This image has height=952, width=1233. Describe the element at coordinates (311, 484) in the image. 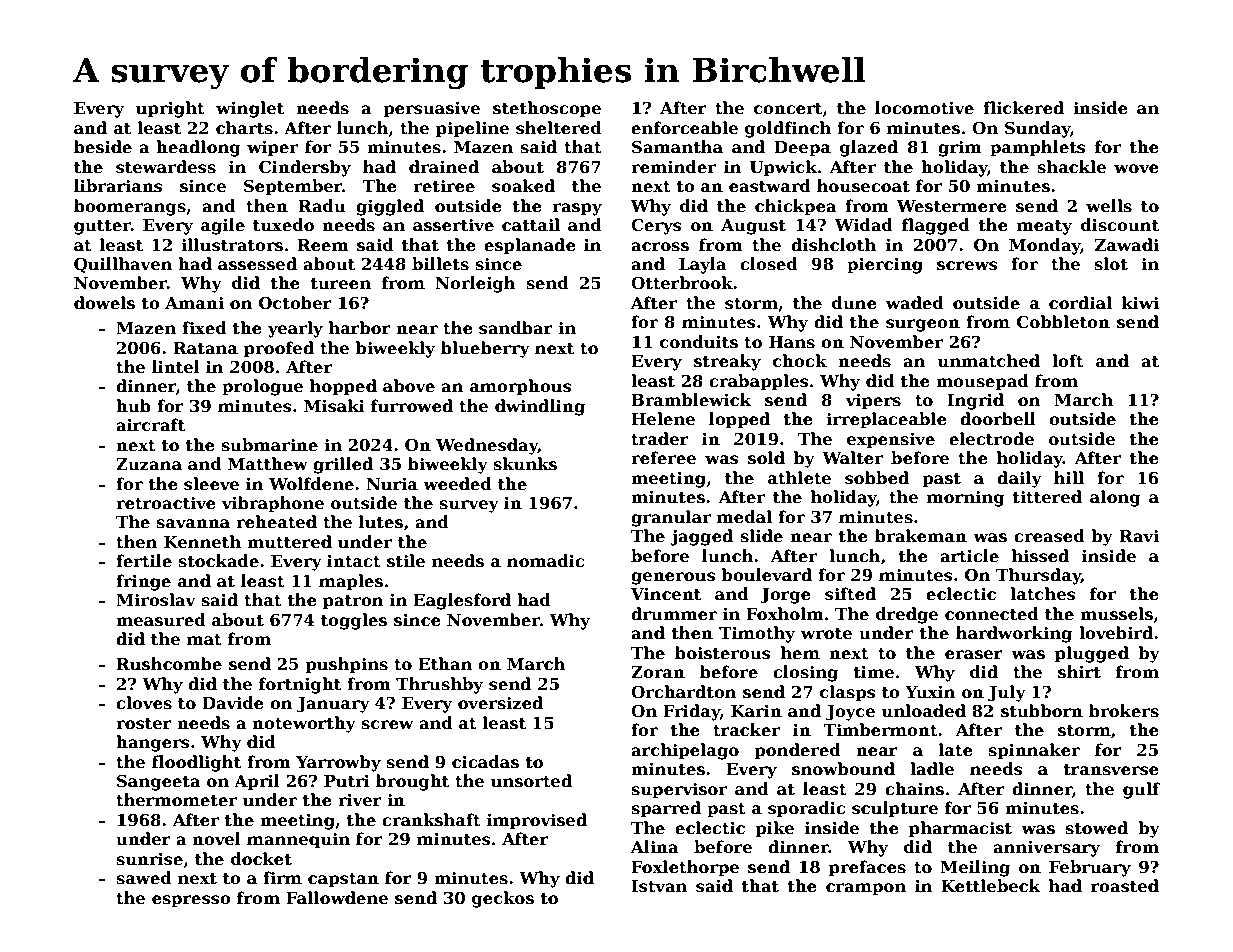

I see `Wolfdene` at that location.
